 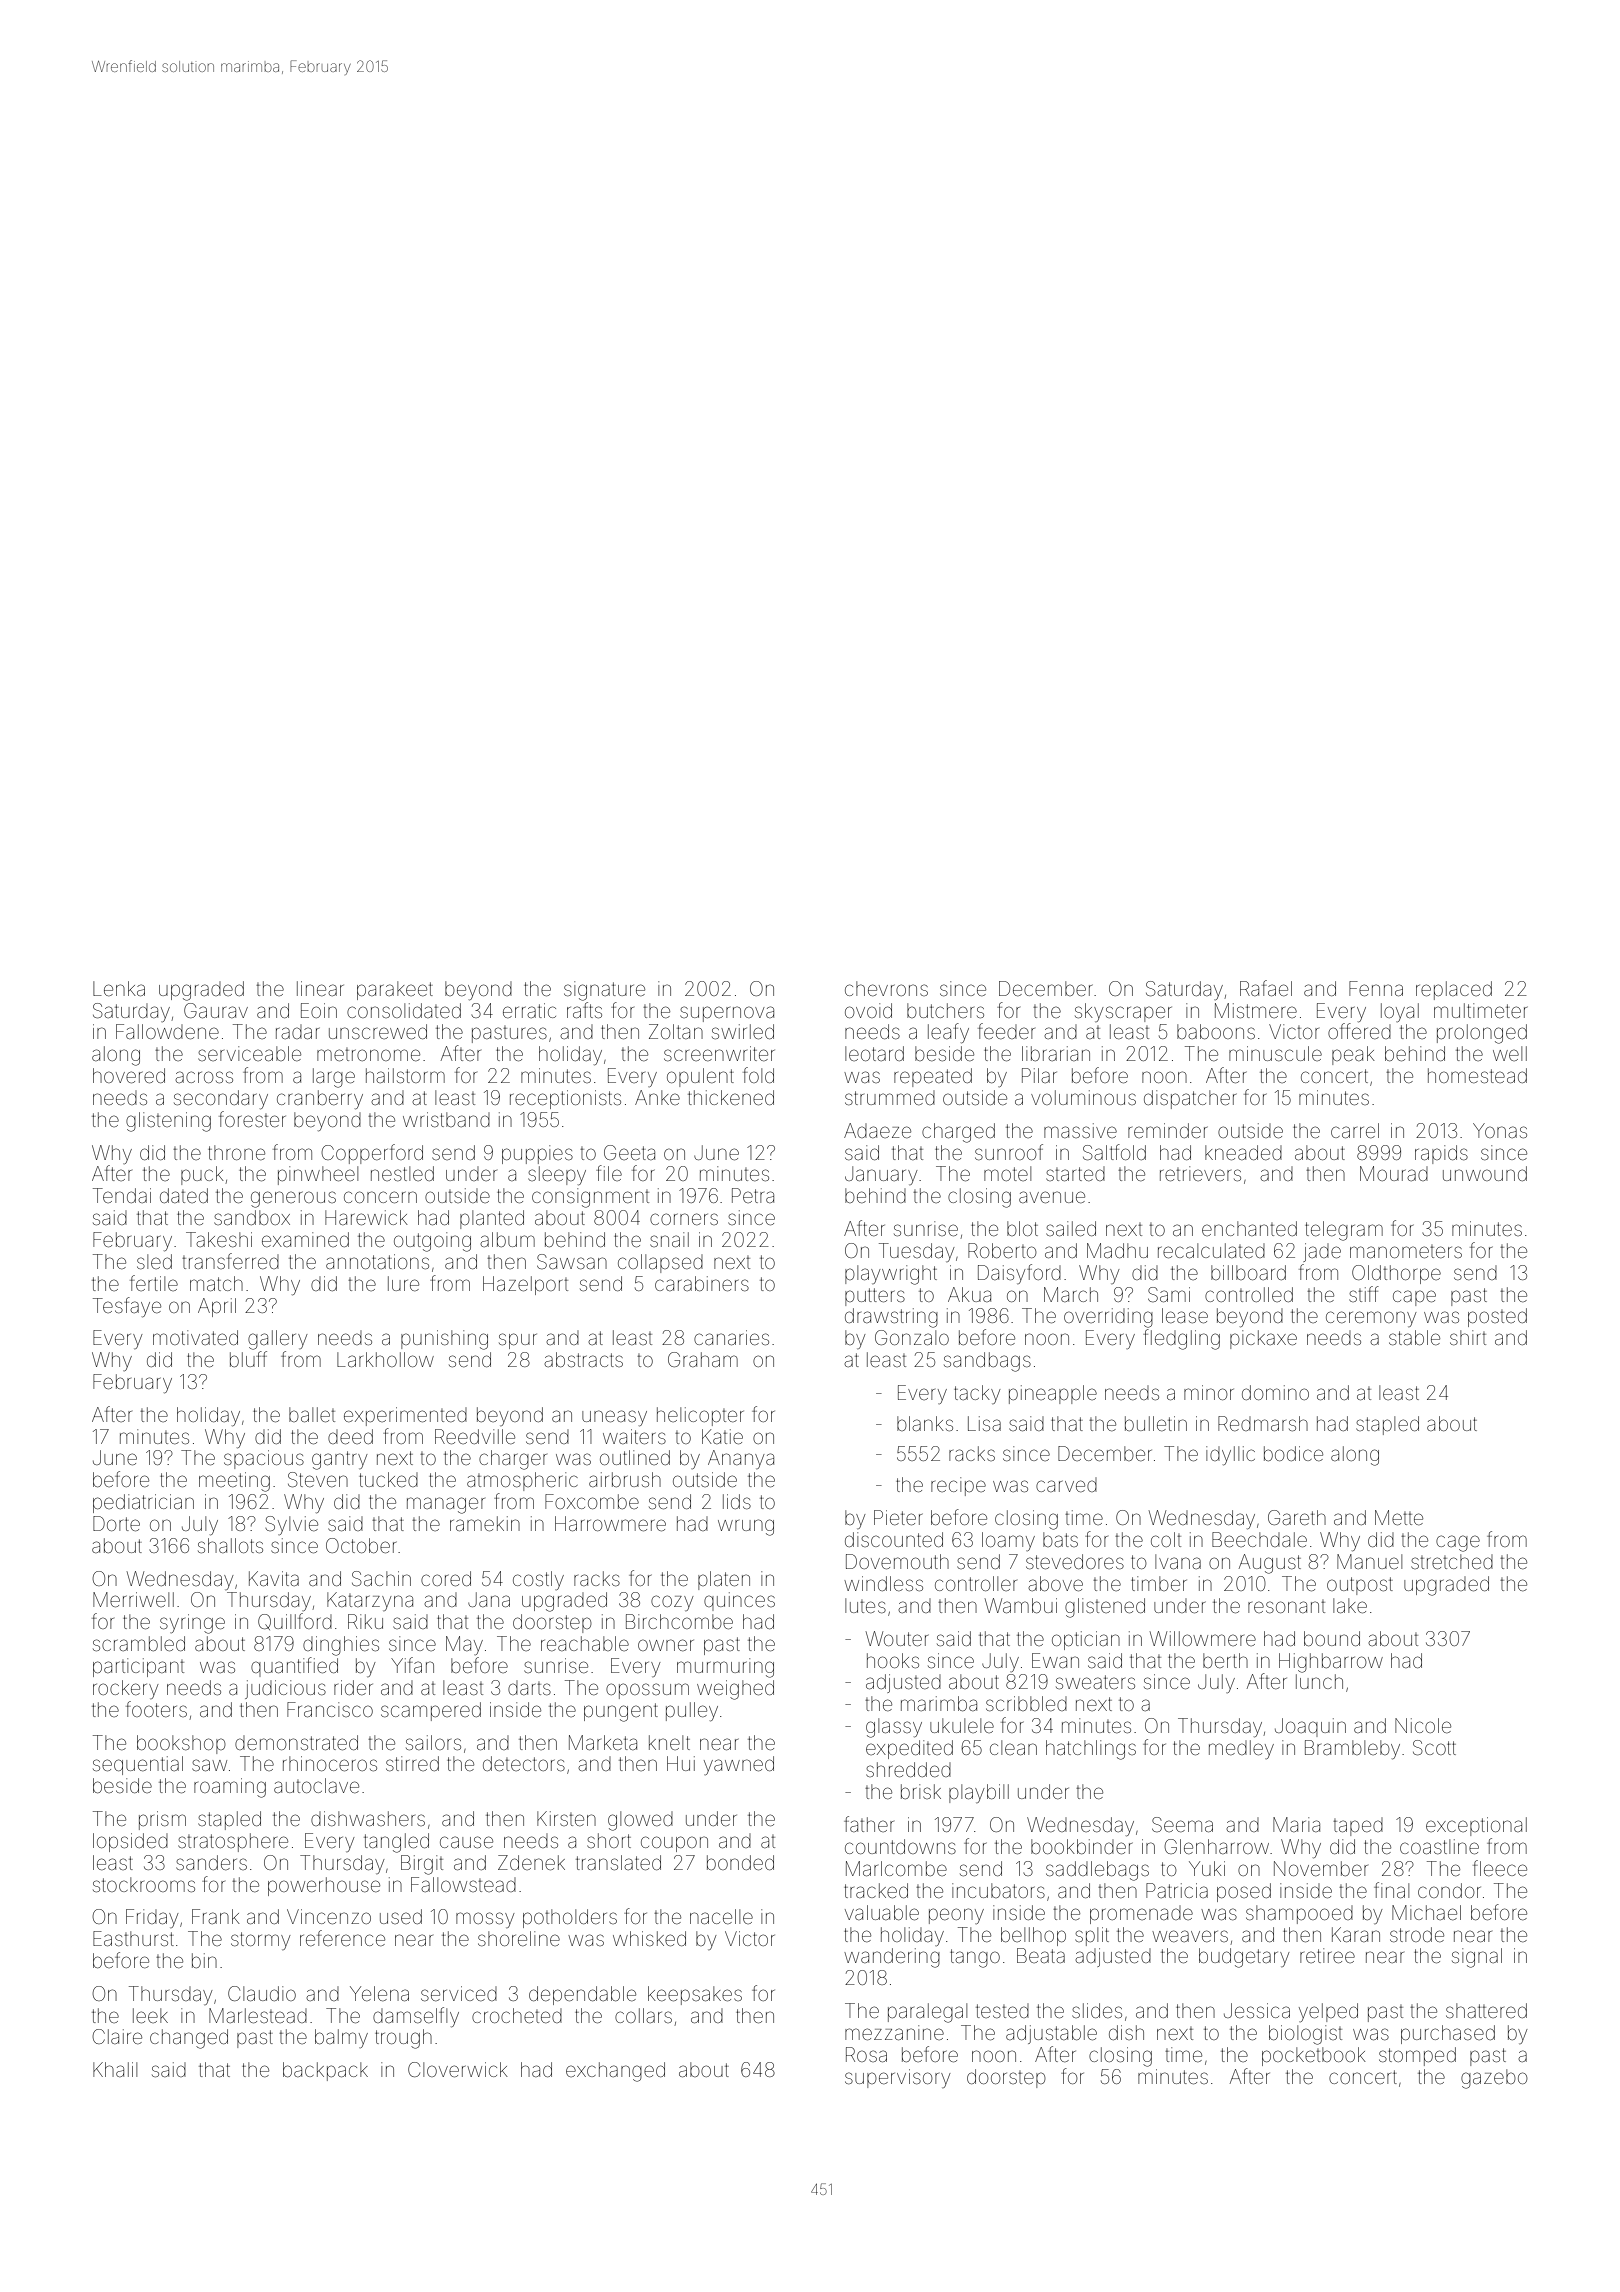 What do you see at coordinates (325, 2071) in the screenshot?
I see `backpack` at bounding box center [325, 2071].
